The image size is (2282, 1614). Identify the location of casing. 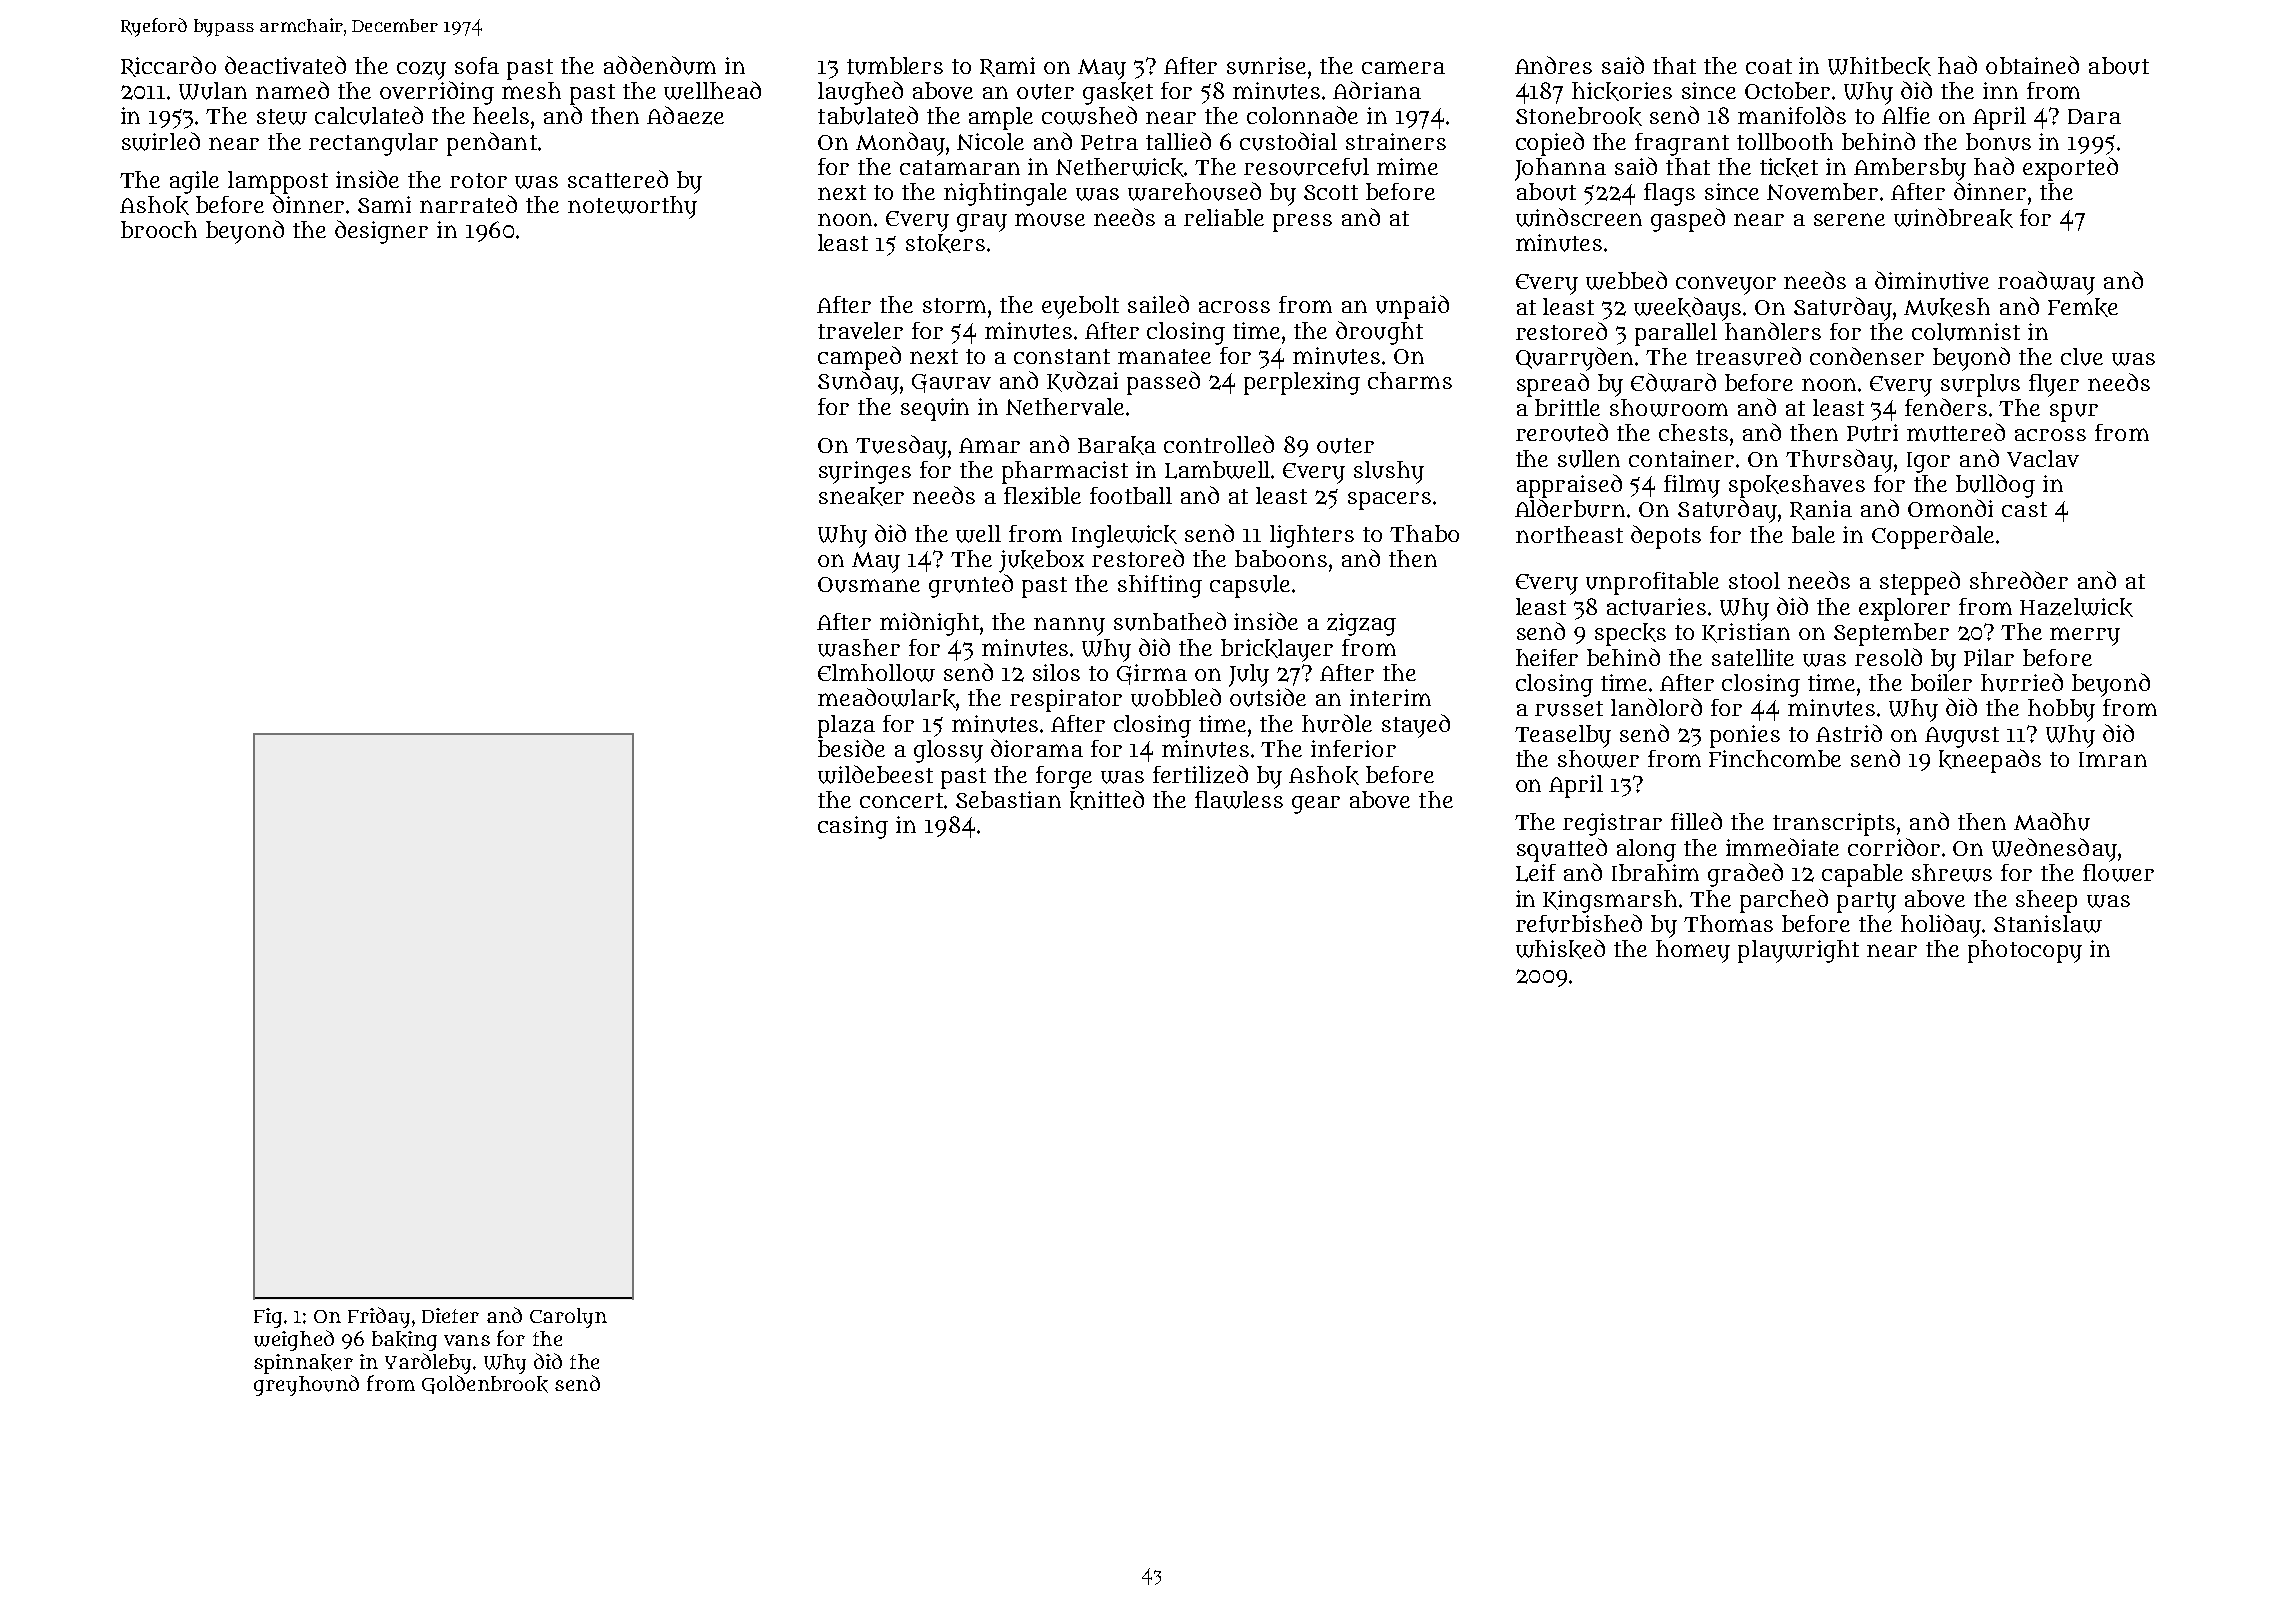
(853, 827).
